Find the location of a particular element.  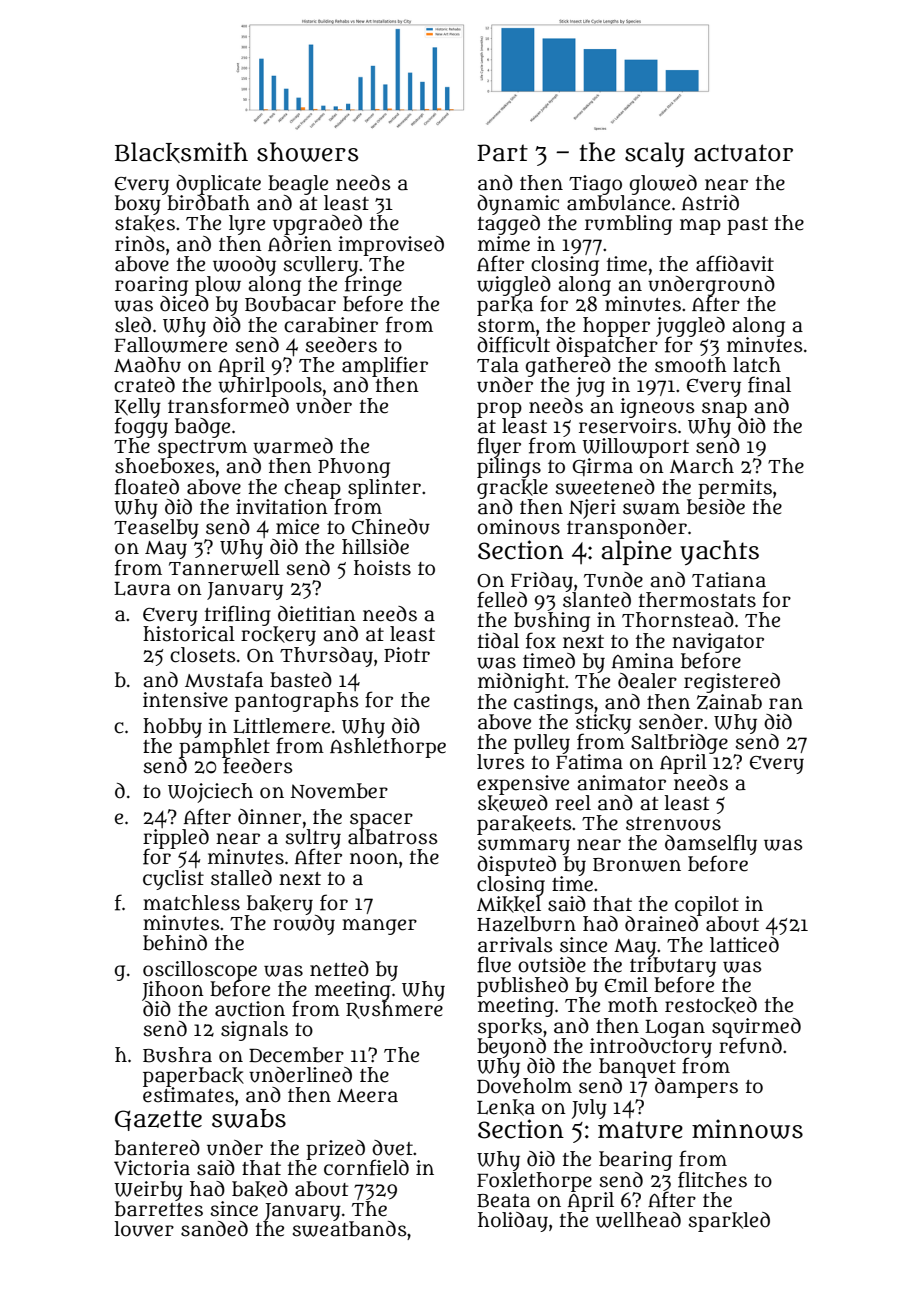

felled is located at coordinates (502, 599).
